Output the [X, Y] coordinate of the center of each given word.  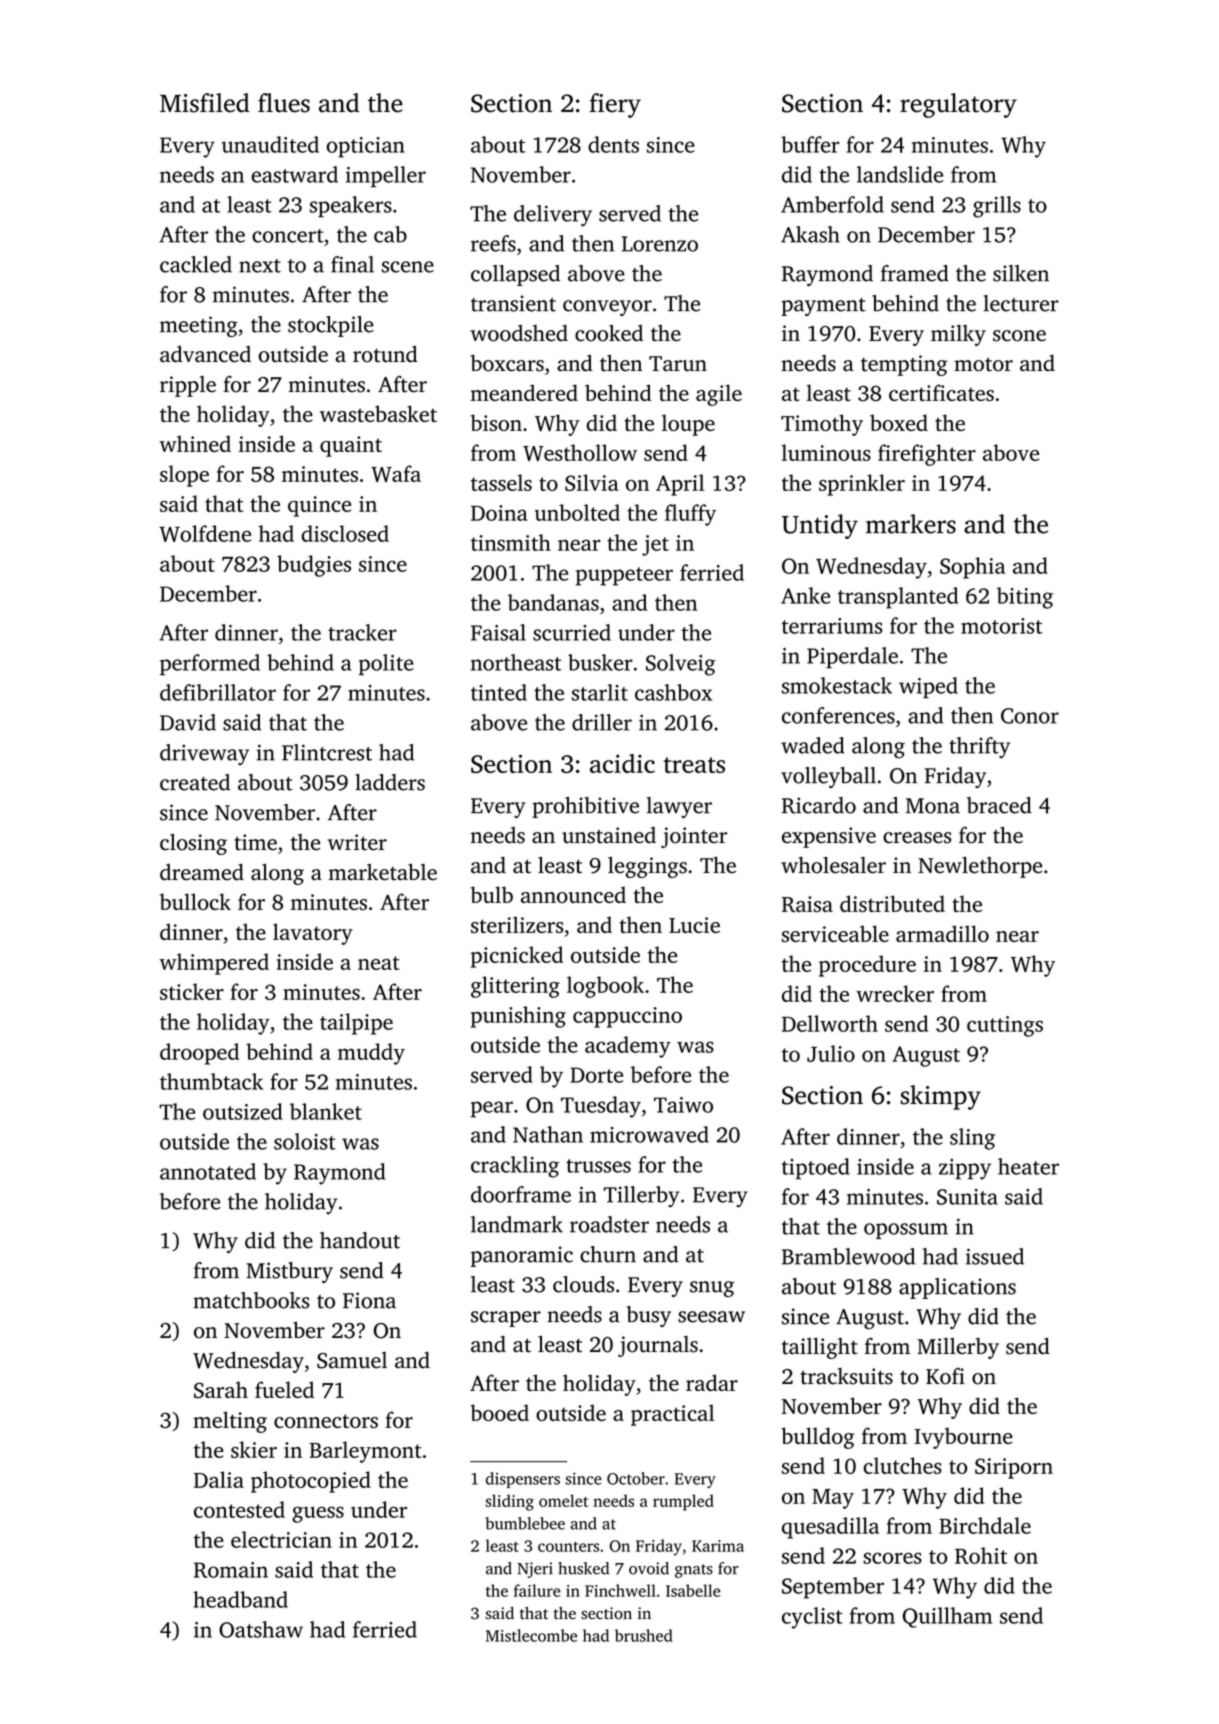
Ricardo [819, 805]
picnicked [517, 957]
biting [1025, 598]
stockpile [331, 326]
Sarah [221, 1390]
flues [284, 103]
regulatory [958, 105]
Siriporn [1014, 1468]
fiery [615, 105]
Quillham [947, 1617]
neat [379, 963]
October [636, 1478]
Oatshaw [261, 1629]
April [680, 485]
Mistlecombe [531, 1635]
